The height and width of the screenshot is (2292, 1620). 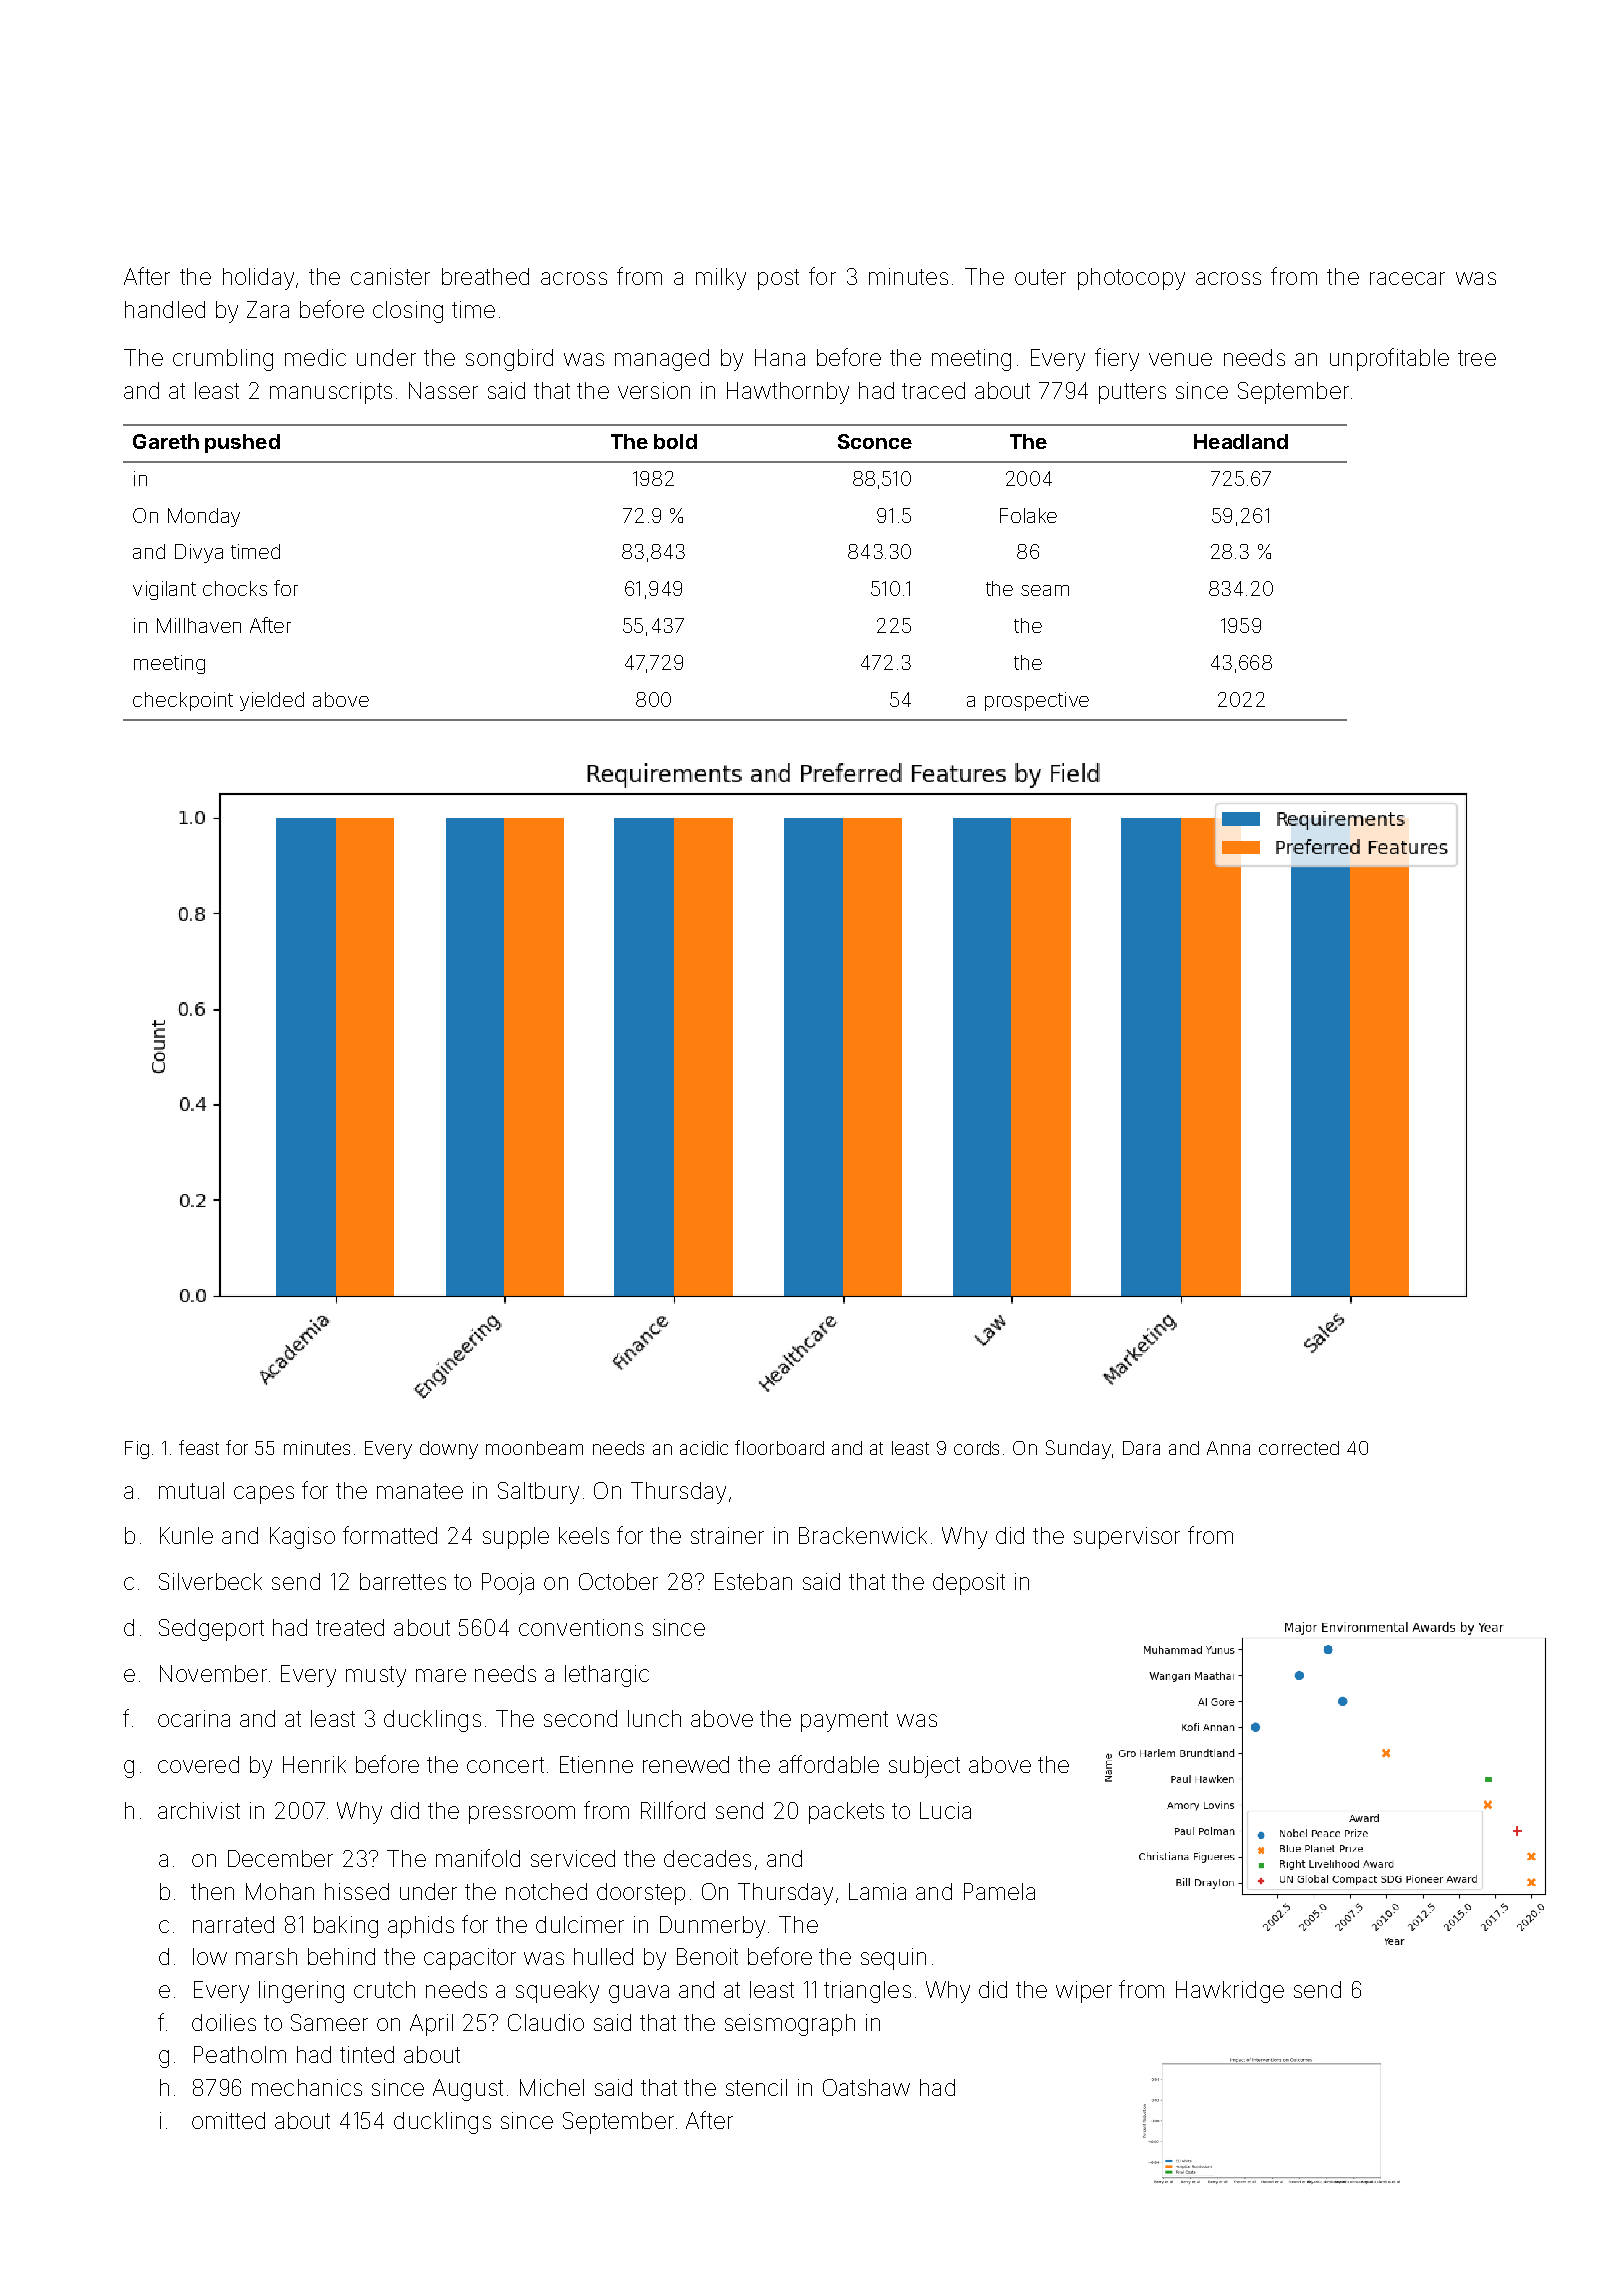 I want to click on prospective, so click(x=1037, y=701).
